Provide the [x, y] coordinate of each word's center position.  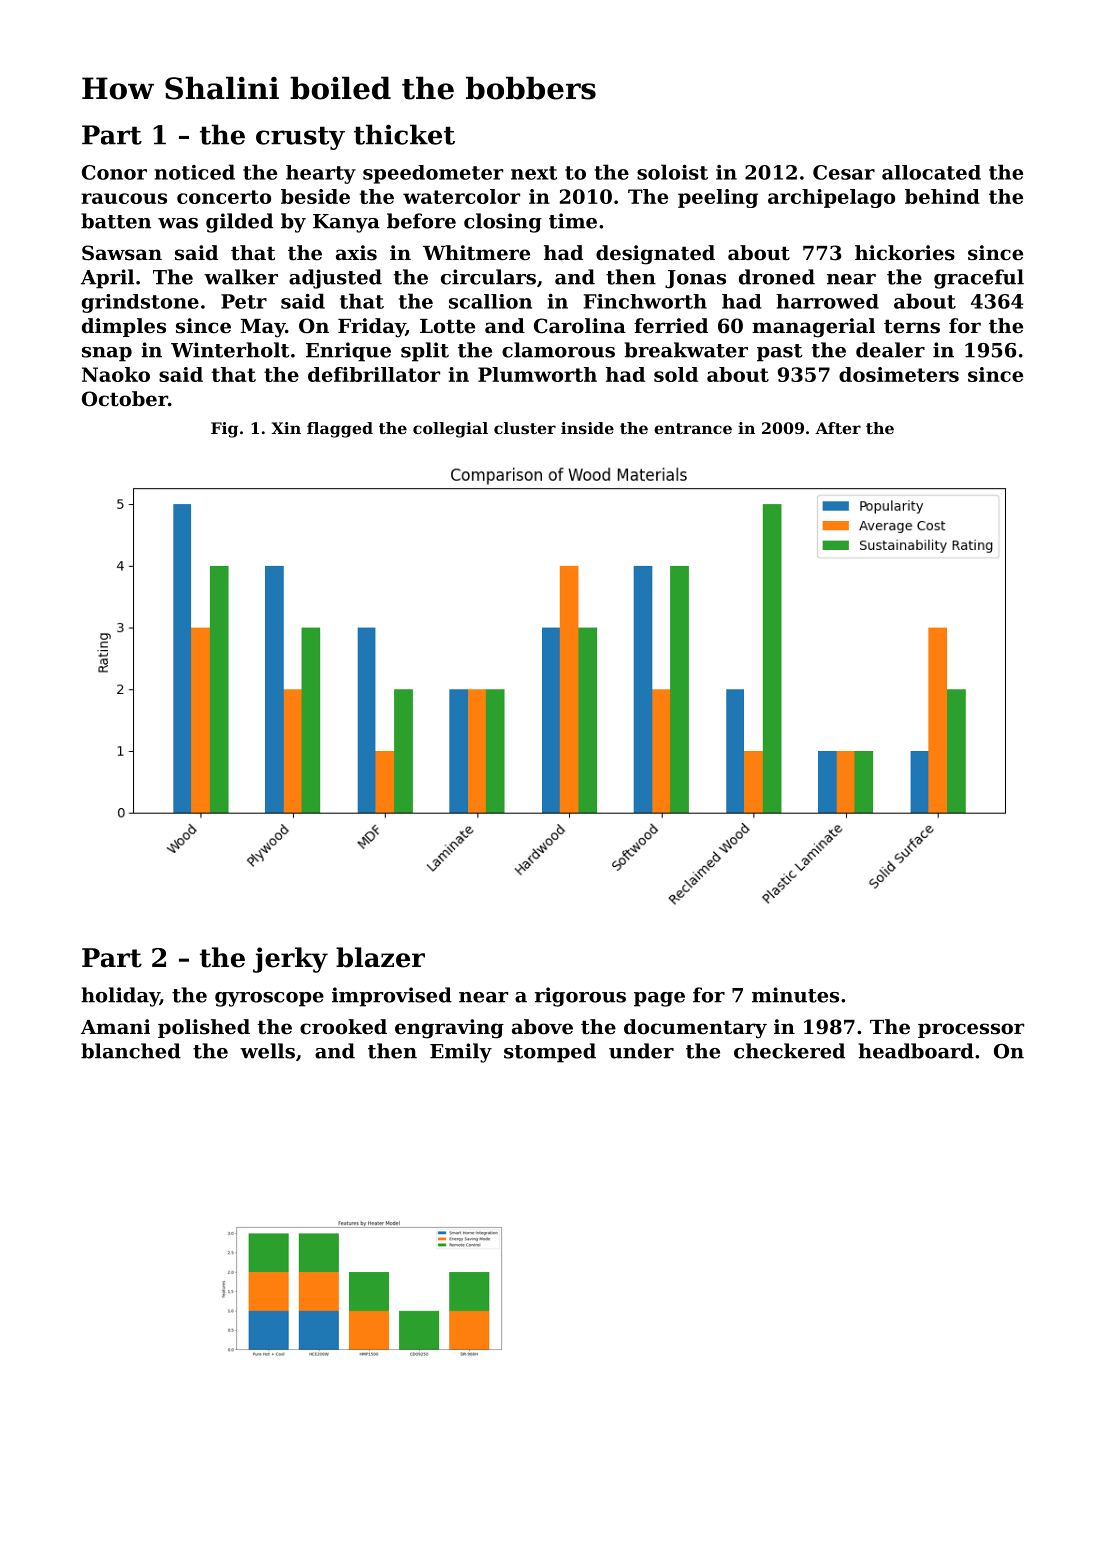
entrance [693, 428]
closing [503, 223]
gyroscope [269, 999]
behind [942, 196]
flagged [340, 430]
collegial [450, 430]
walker [241, 277]
